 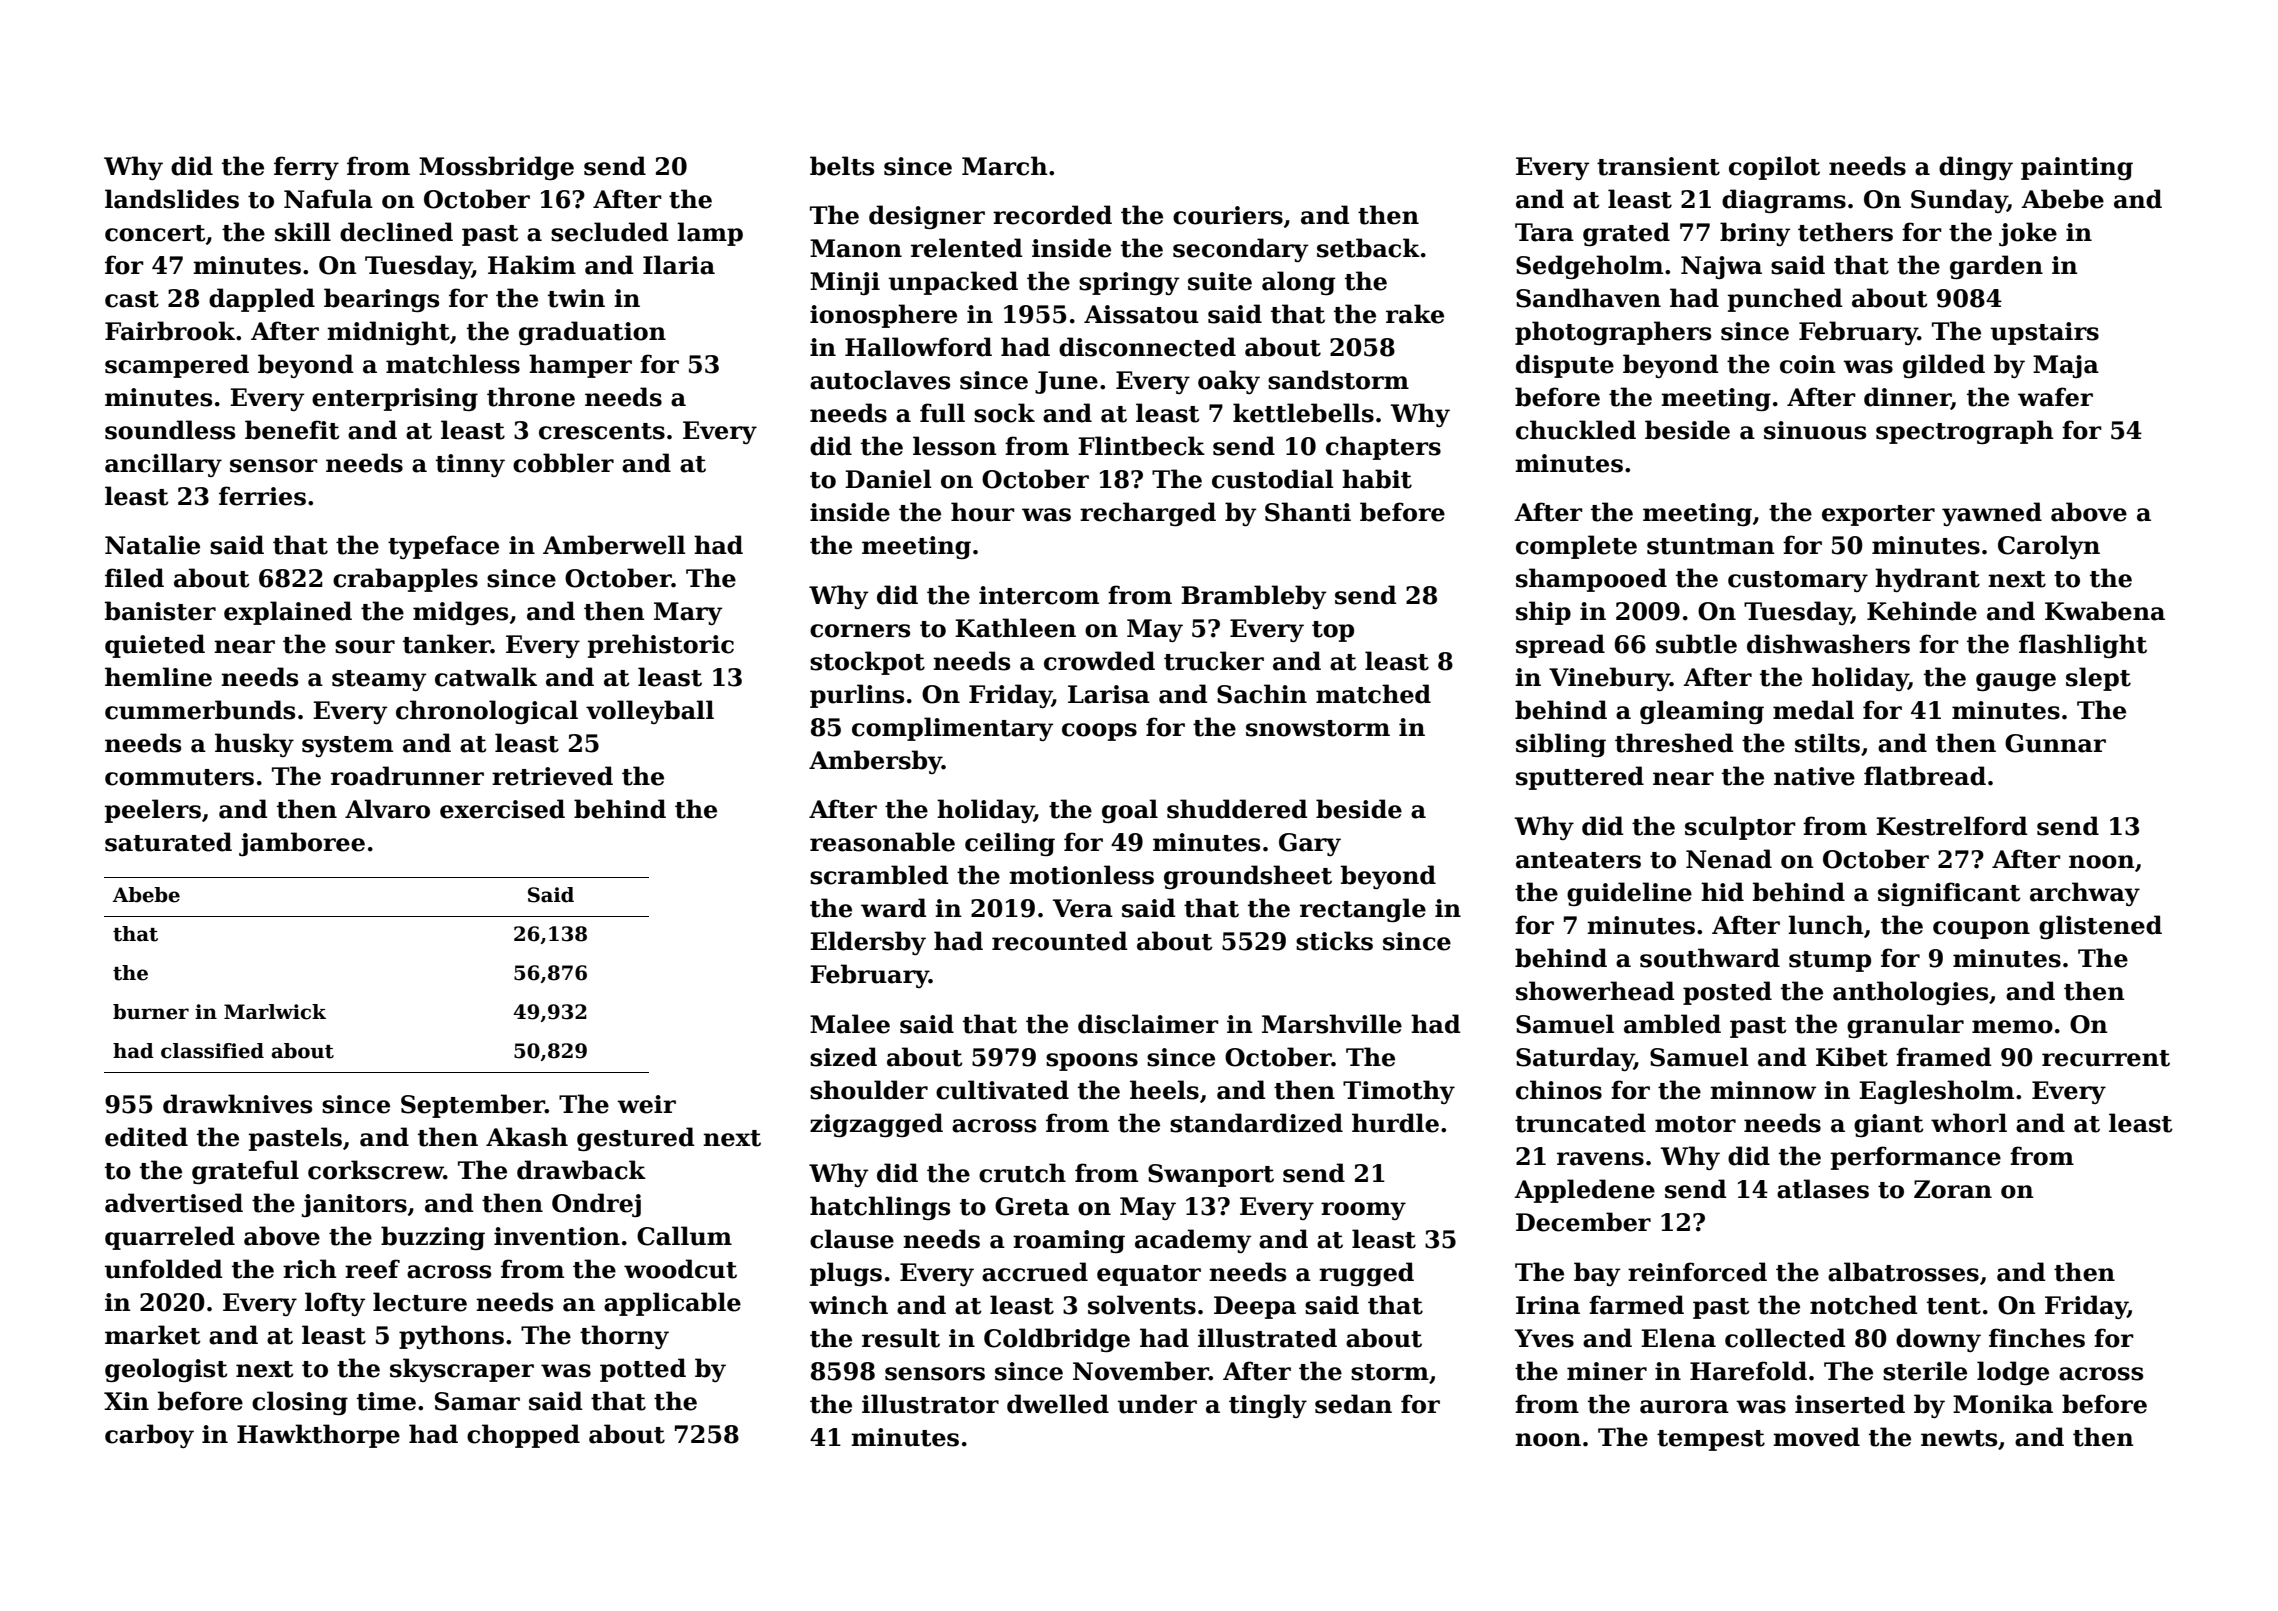 I want to click on March, so click(x=1005, y=166).
